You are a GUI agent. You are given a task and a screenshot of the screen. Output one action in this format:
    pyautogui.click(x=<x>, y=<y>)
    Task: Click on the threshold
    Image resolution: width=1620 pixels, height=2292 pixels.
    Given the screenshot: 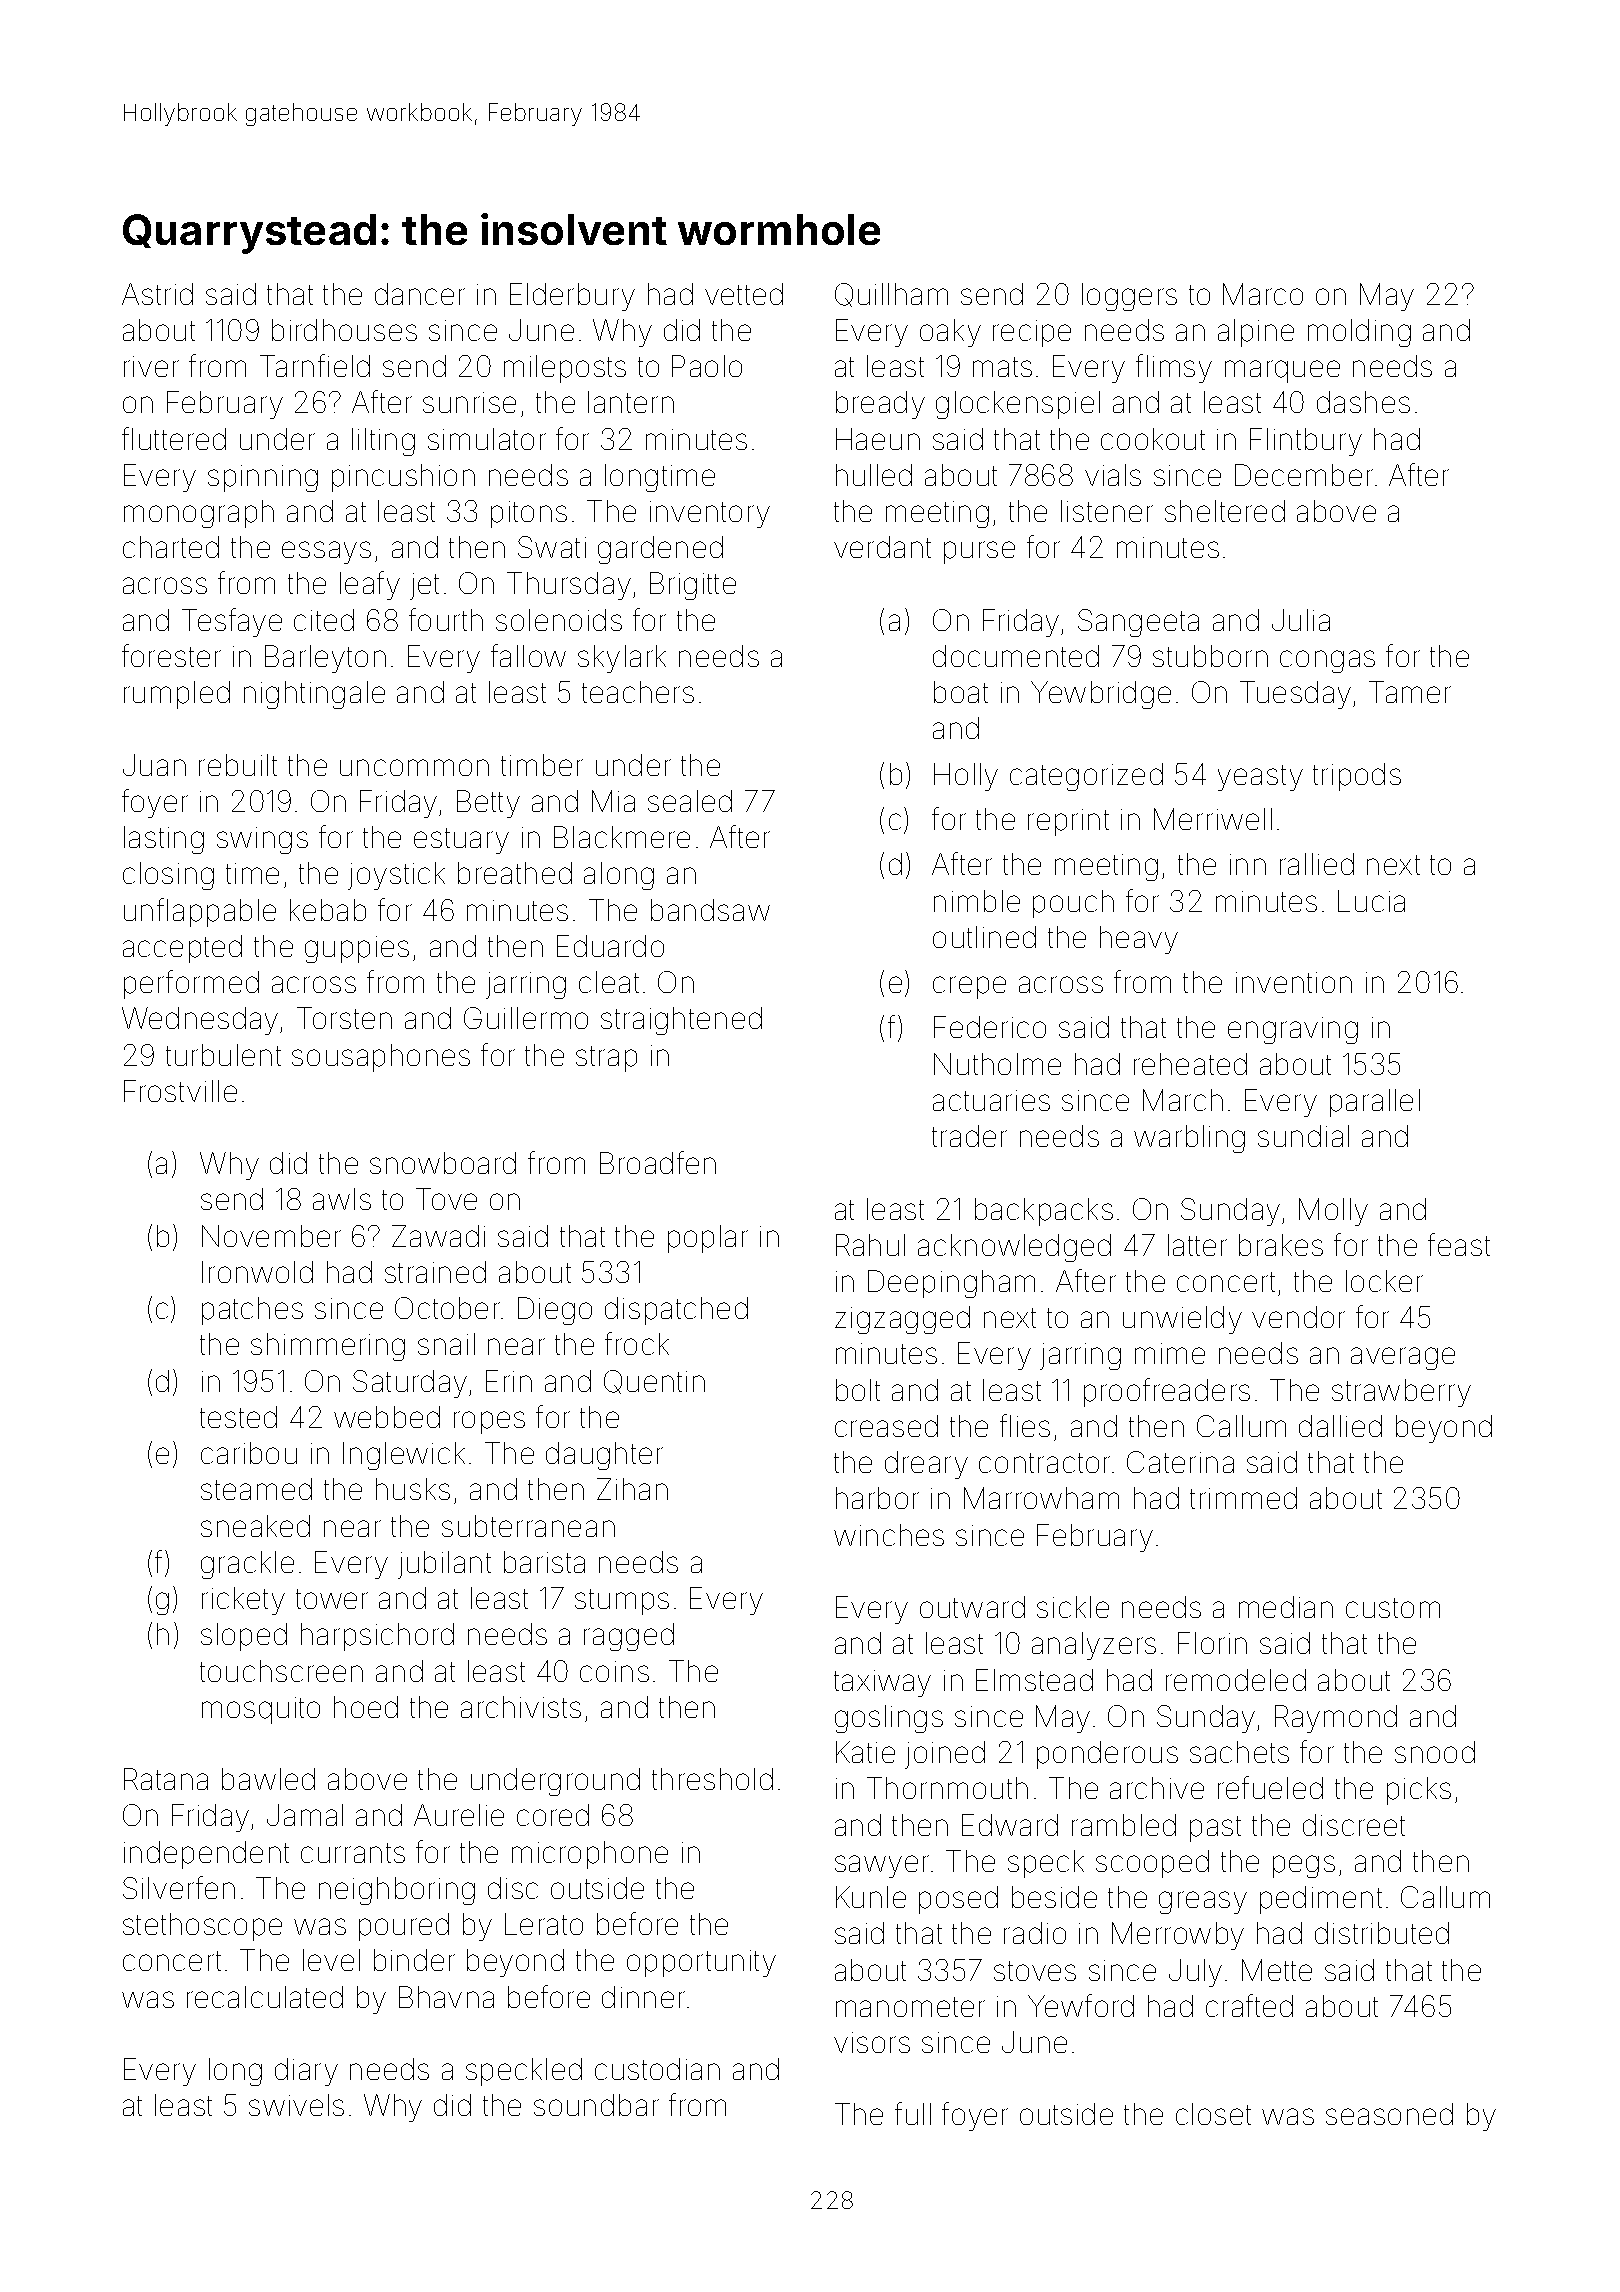 What is the action you would take?
    pyautogui.click(x=712, y=1779)
